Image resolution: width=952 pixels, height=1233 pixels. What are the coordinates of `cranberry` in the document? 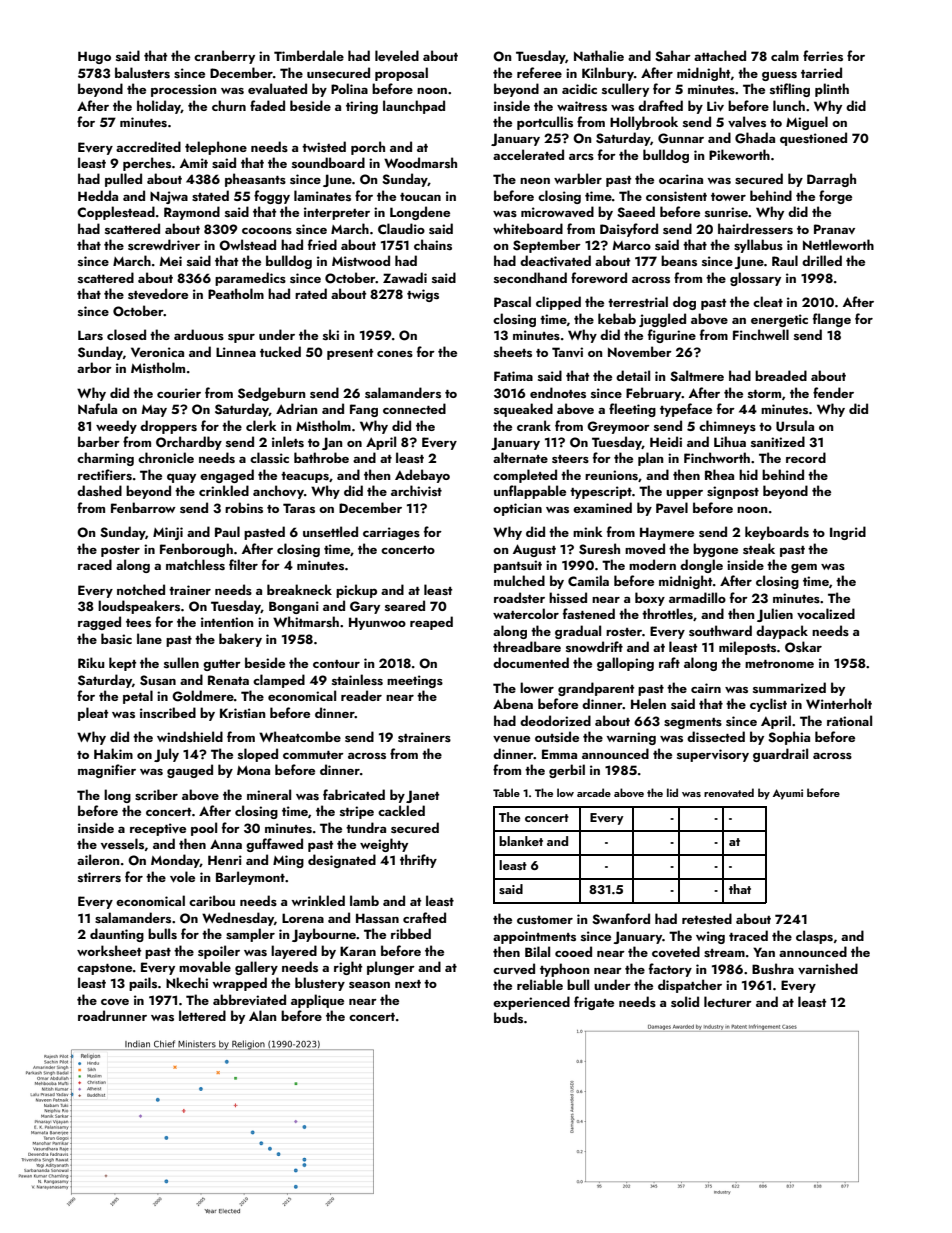 It's located at (224, 57).
